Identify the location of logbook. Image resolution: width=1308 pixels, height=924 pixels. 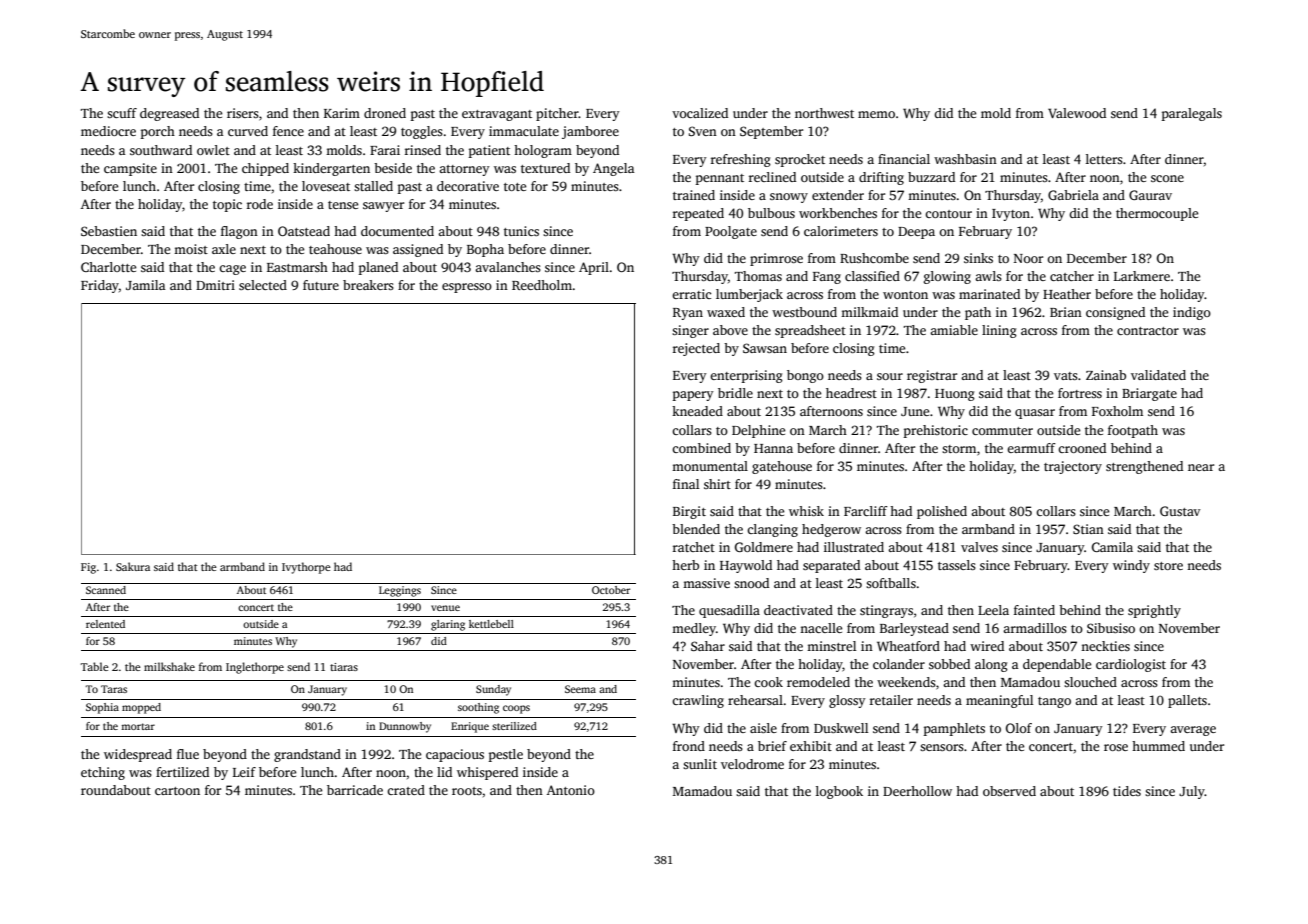
(839, 792).
